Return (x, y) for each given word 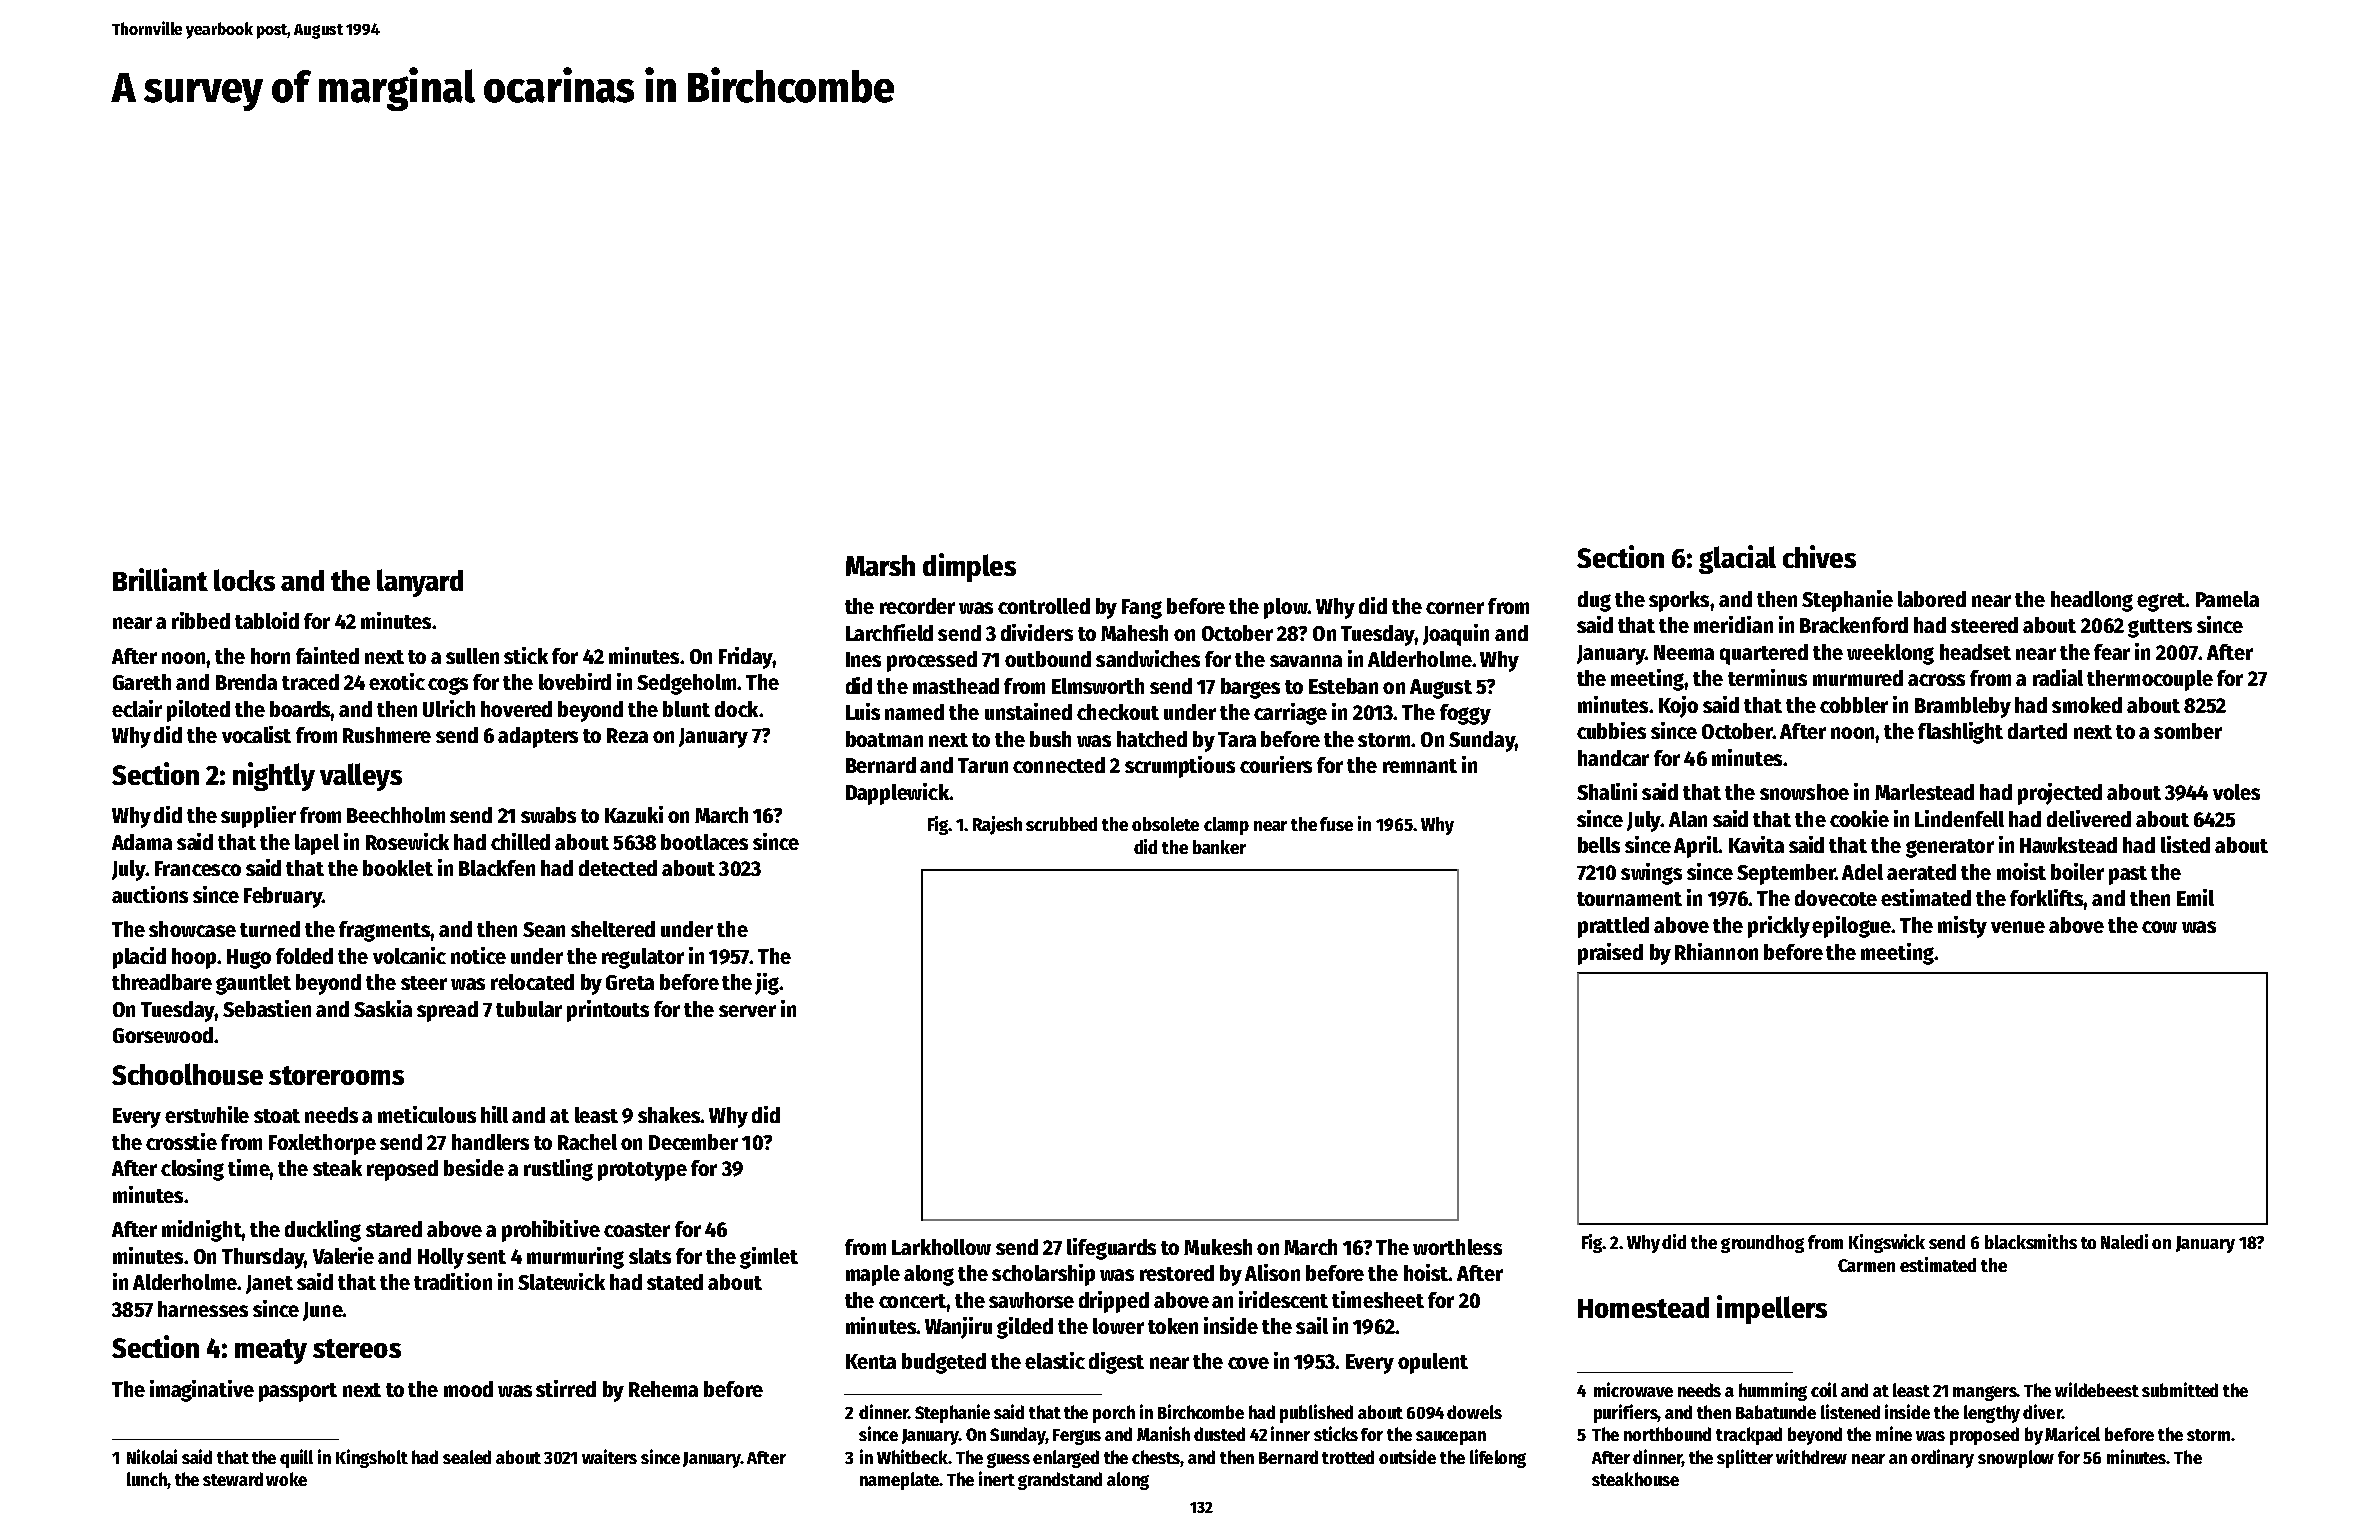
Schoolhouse (187, 1074)
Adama (142, 842)
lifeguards (1111, 1249)
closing (192, 1170)
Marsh (880, 565)
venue (2018, 927)
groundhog (1762, 1244)
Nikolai (152, 1456)
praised (1610, 954)
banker (1219, 847)
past (2128, 875)
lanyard (420, 583)
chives (1819, 556)
